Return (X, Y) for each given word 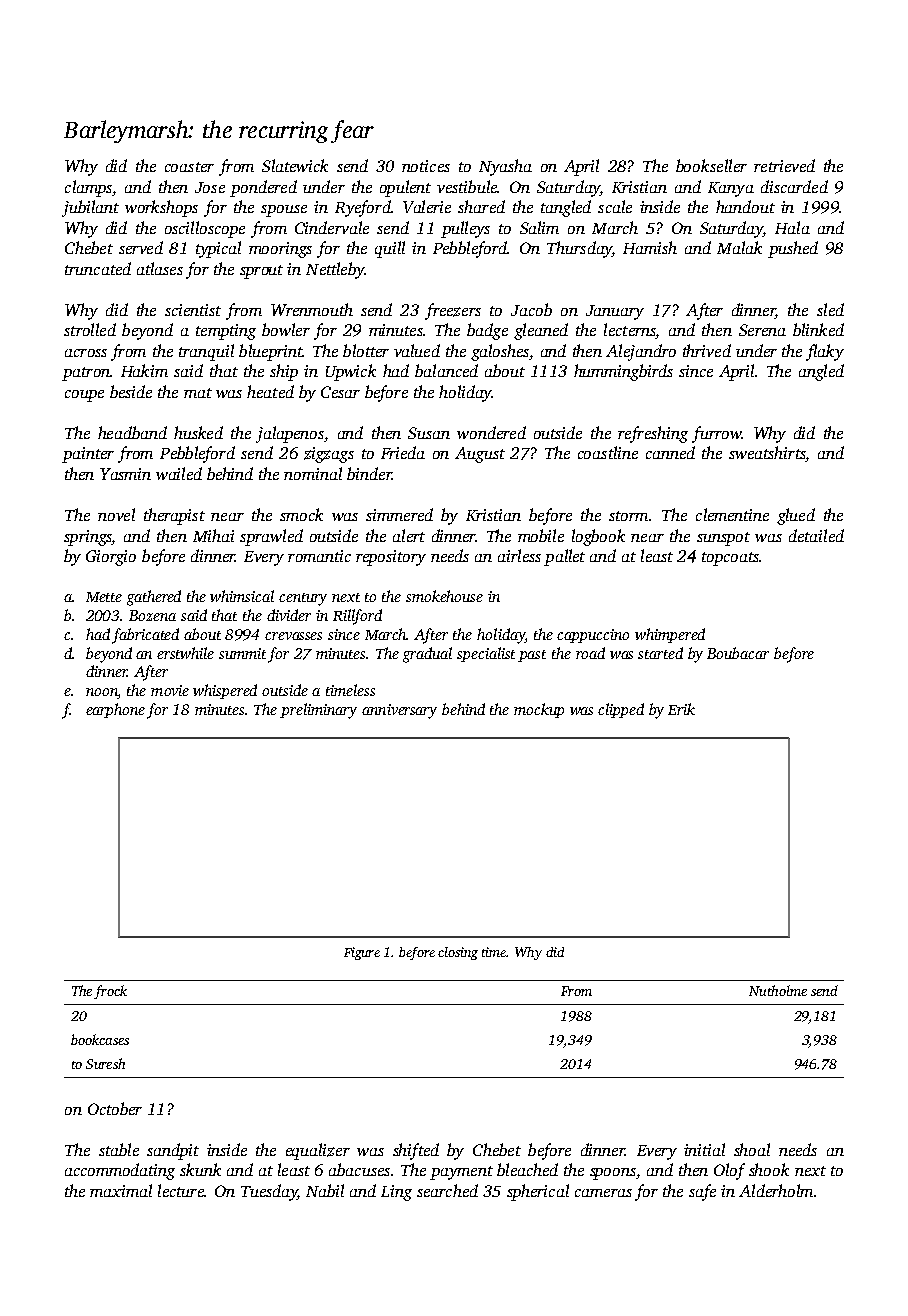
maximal (121, 1190)
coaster (189, 167)
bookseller (711, 165)
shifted (416, 1151)
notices (426, 166)
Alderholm (776, 1190)
